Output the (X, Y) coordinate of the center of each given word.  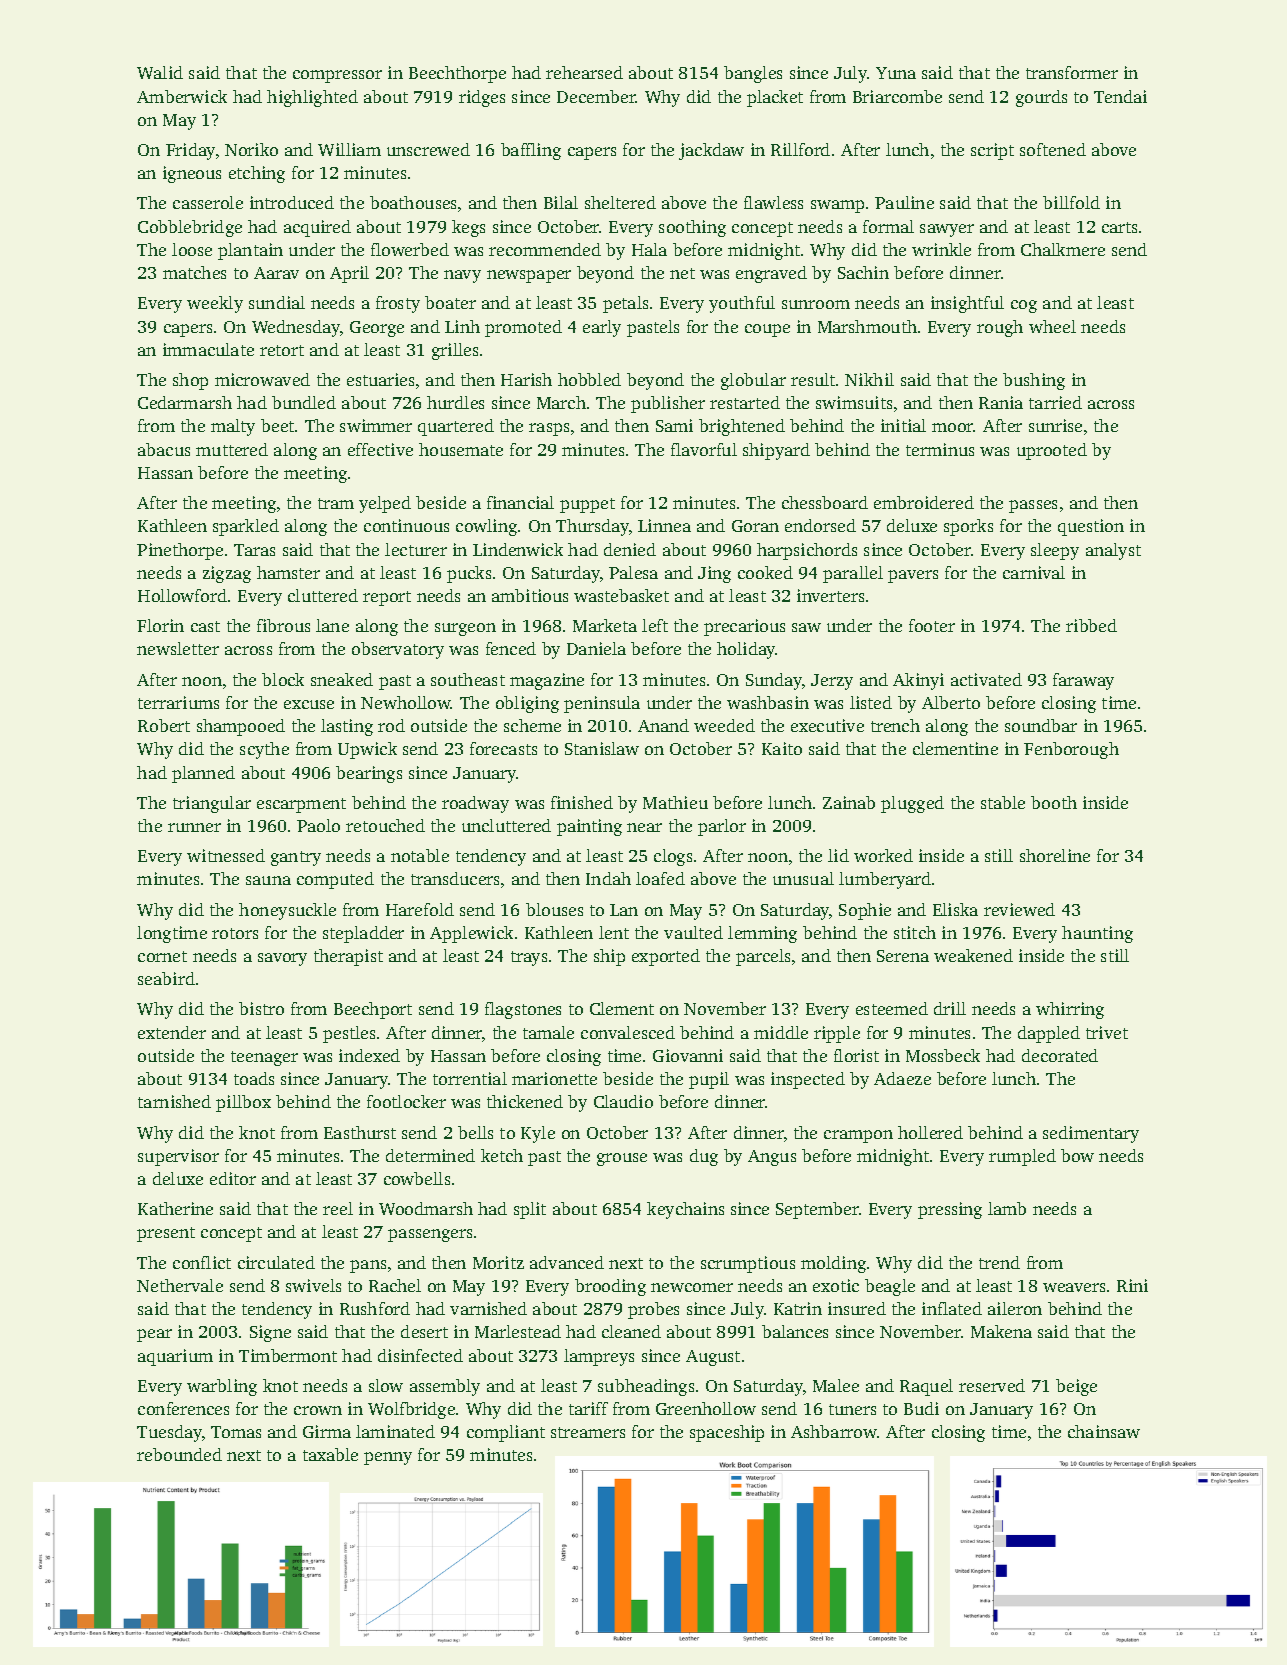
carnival (1034, 572)
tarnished (174, 1101)
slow (386, 1385)
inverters (830, 595)
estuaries (380, 379)
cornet (162, 956)
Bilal (561, 202)
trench (895, 725)
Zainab (849, 802)
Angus (772, 1158)
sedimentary (1091, 1134)
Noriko (251, 149)
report (387, 598)
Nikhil (869, 379)
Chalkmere (1063, 249)
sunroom (816, 304)
